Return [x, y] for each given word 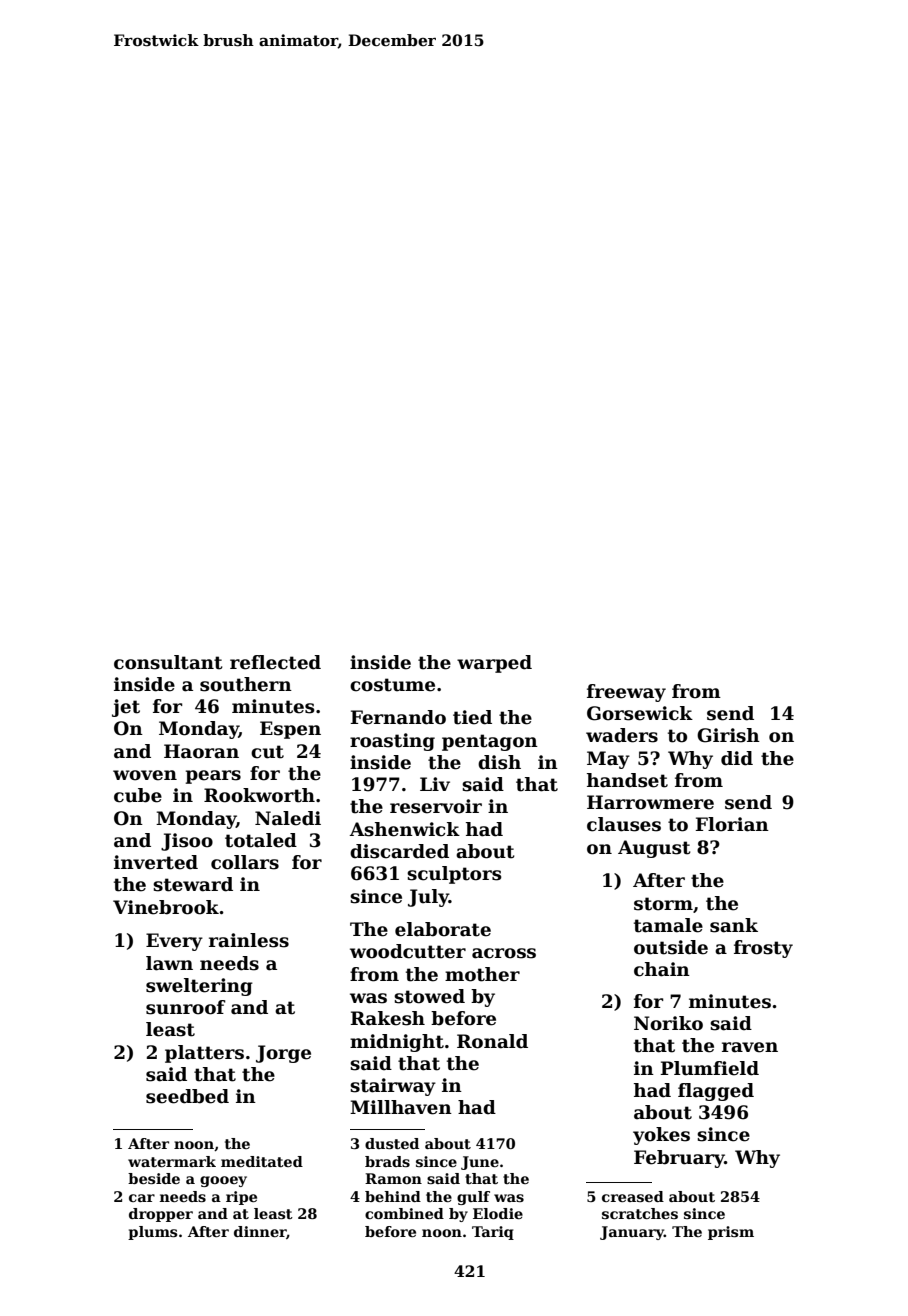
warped [494, 664]
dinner [260, 1232]
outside [671, 947]
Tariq [493, 1233]
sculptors [454, 875]
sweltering [199, 987]
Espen [290, 730]
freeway [626, 693]
